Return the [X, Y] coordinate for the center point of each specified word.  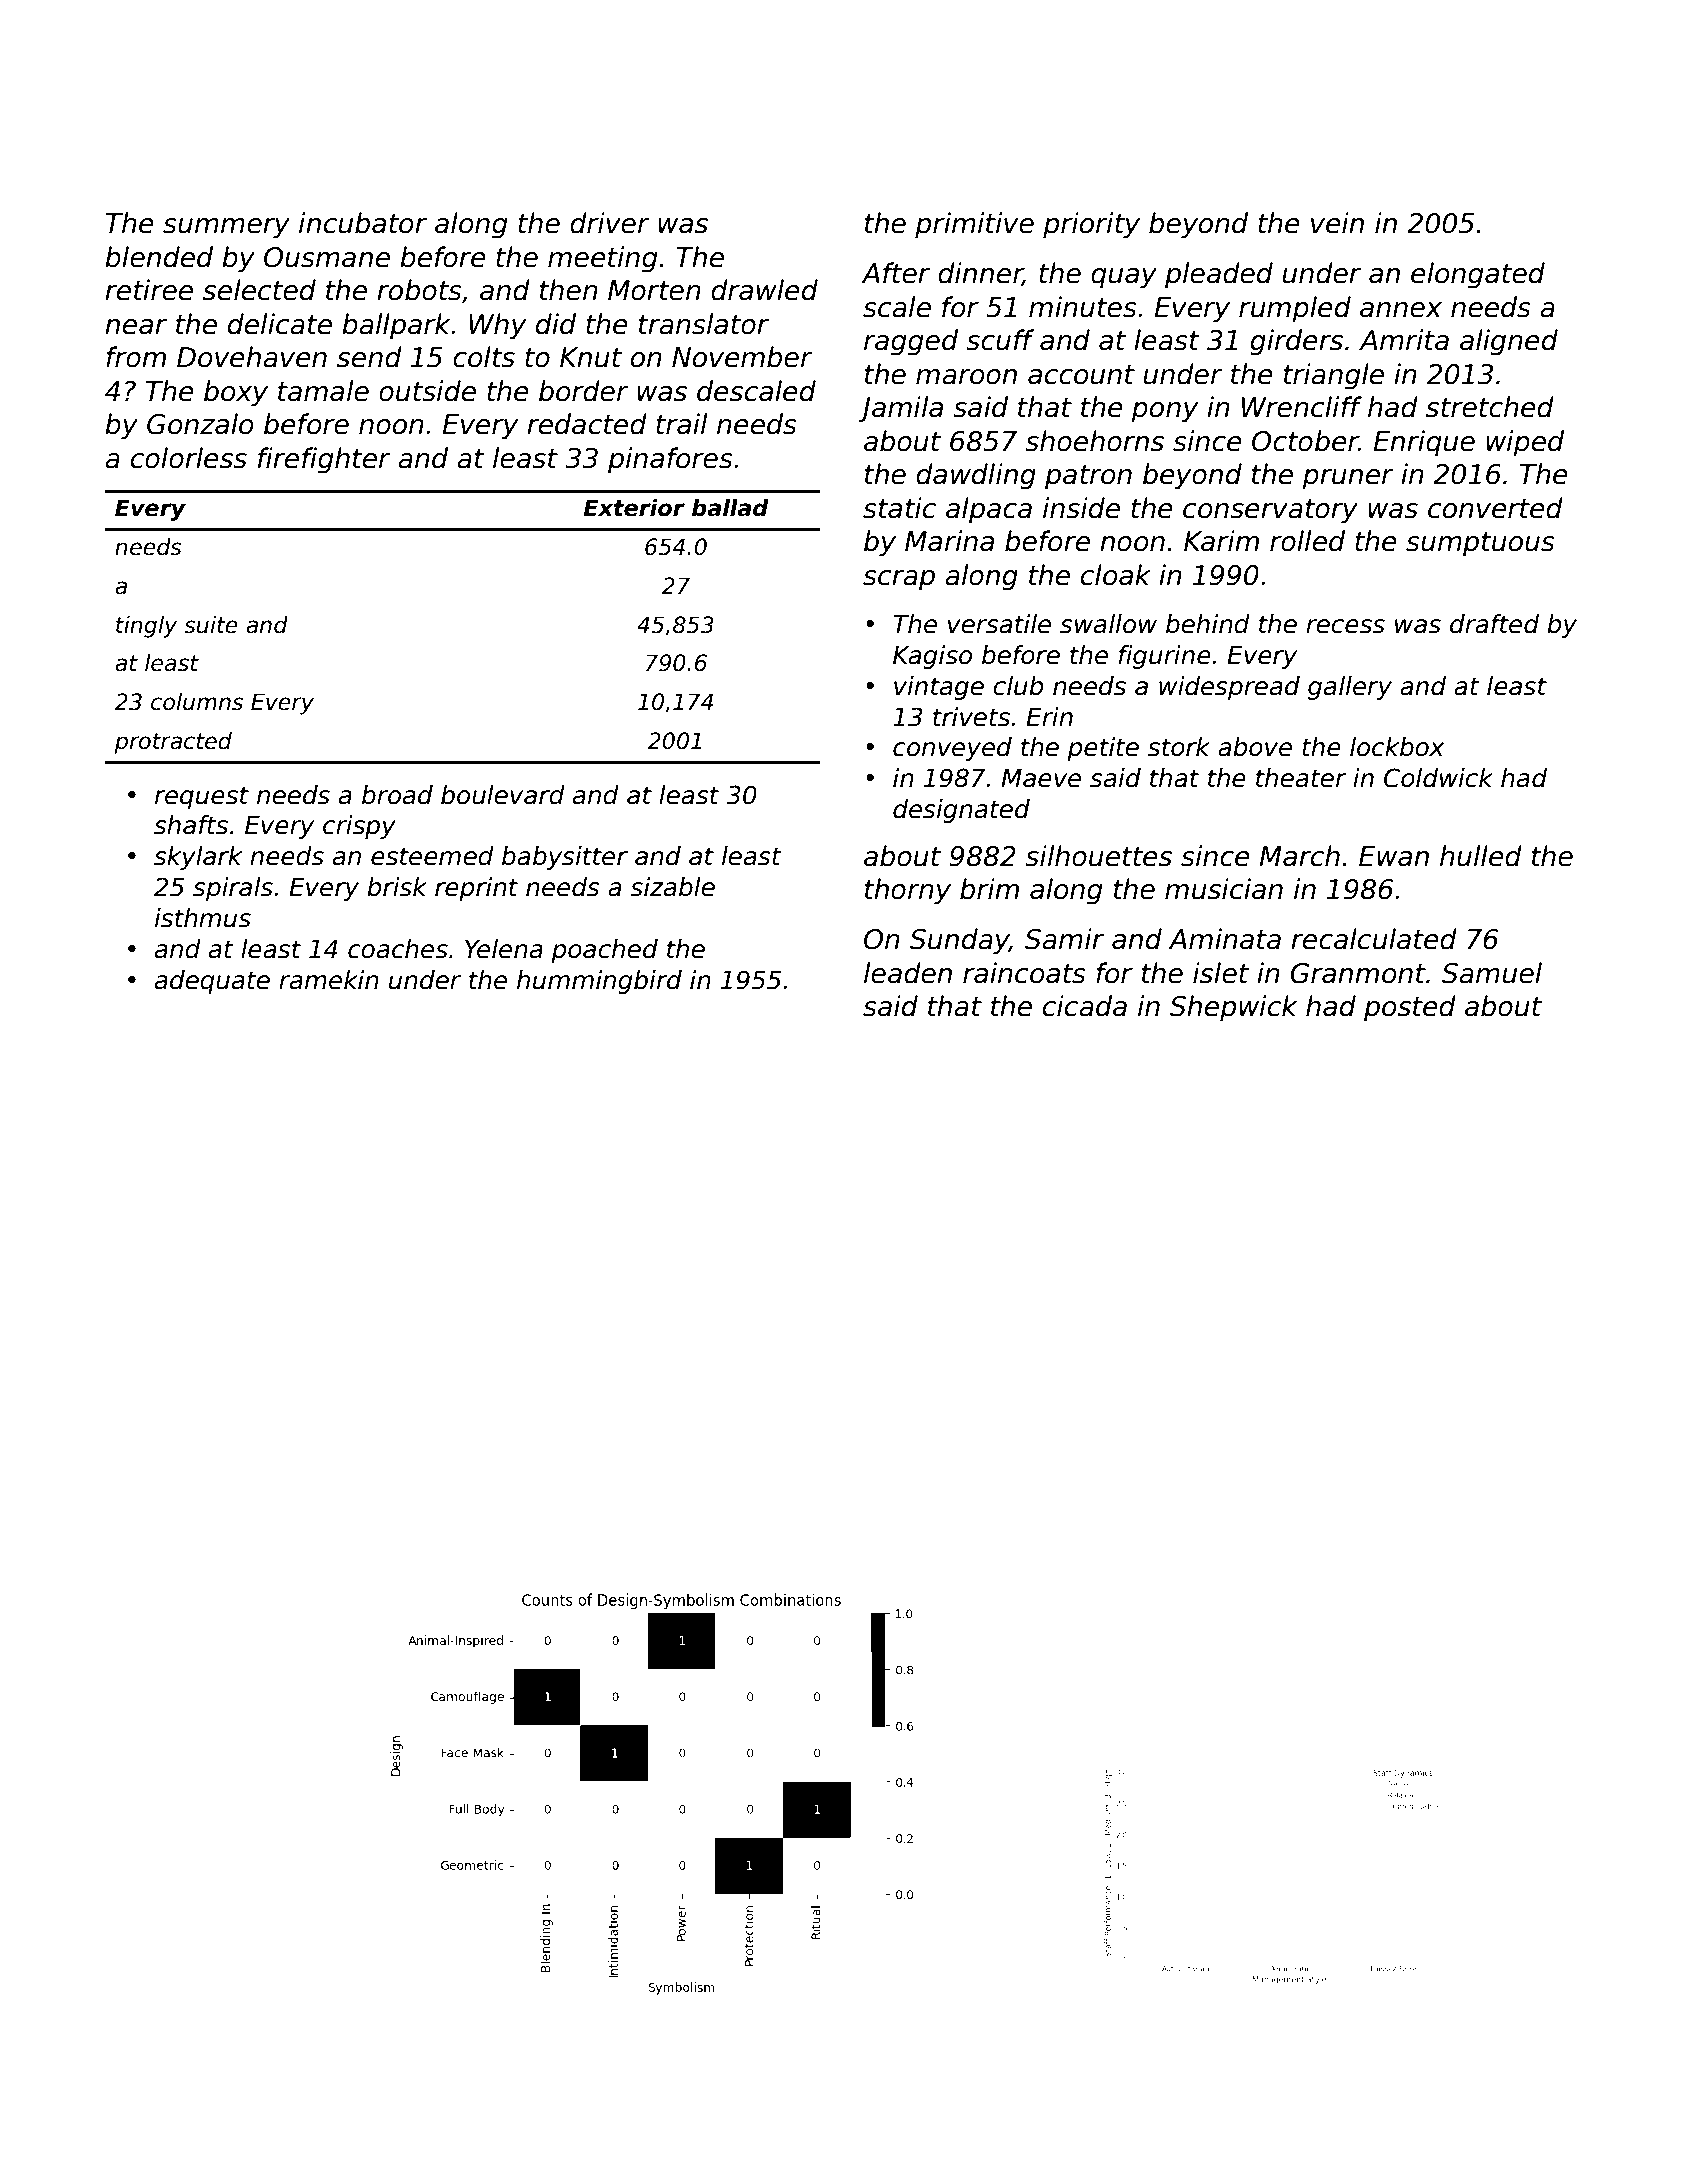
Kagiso [932, 657]
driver [610, 223]
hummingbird [599, 982]
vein [1337, 223]
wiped [1525, 443]
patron [1088, 477]
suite [211, 625]
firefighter [324, 460]
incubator [363, 223]
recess [1345, 626]
